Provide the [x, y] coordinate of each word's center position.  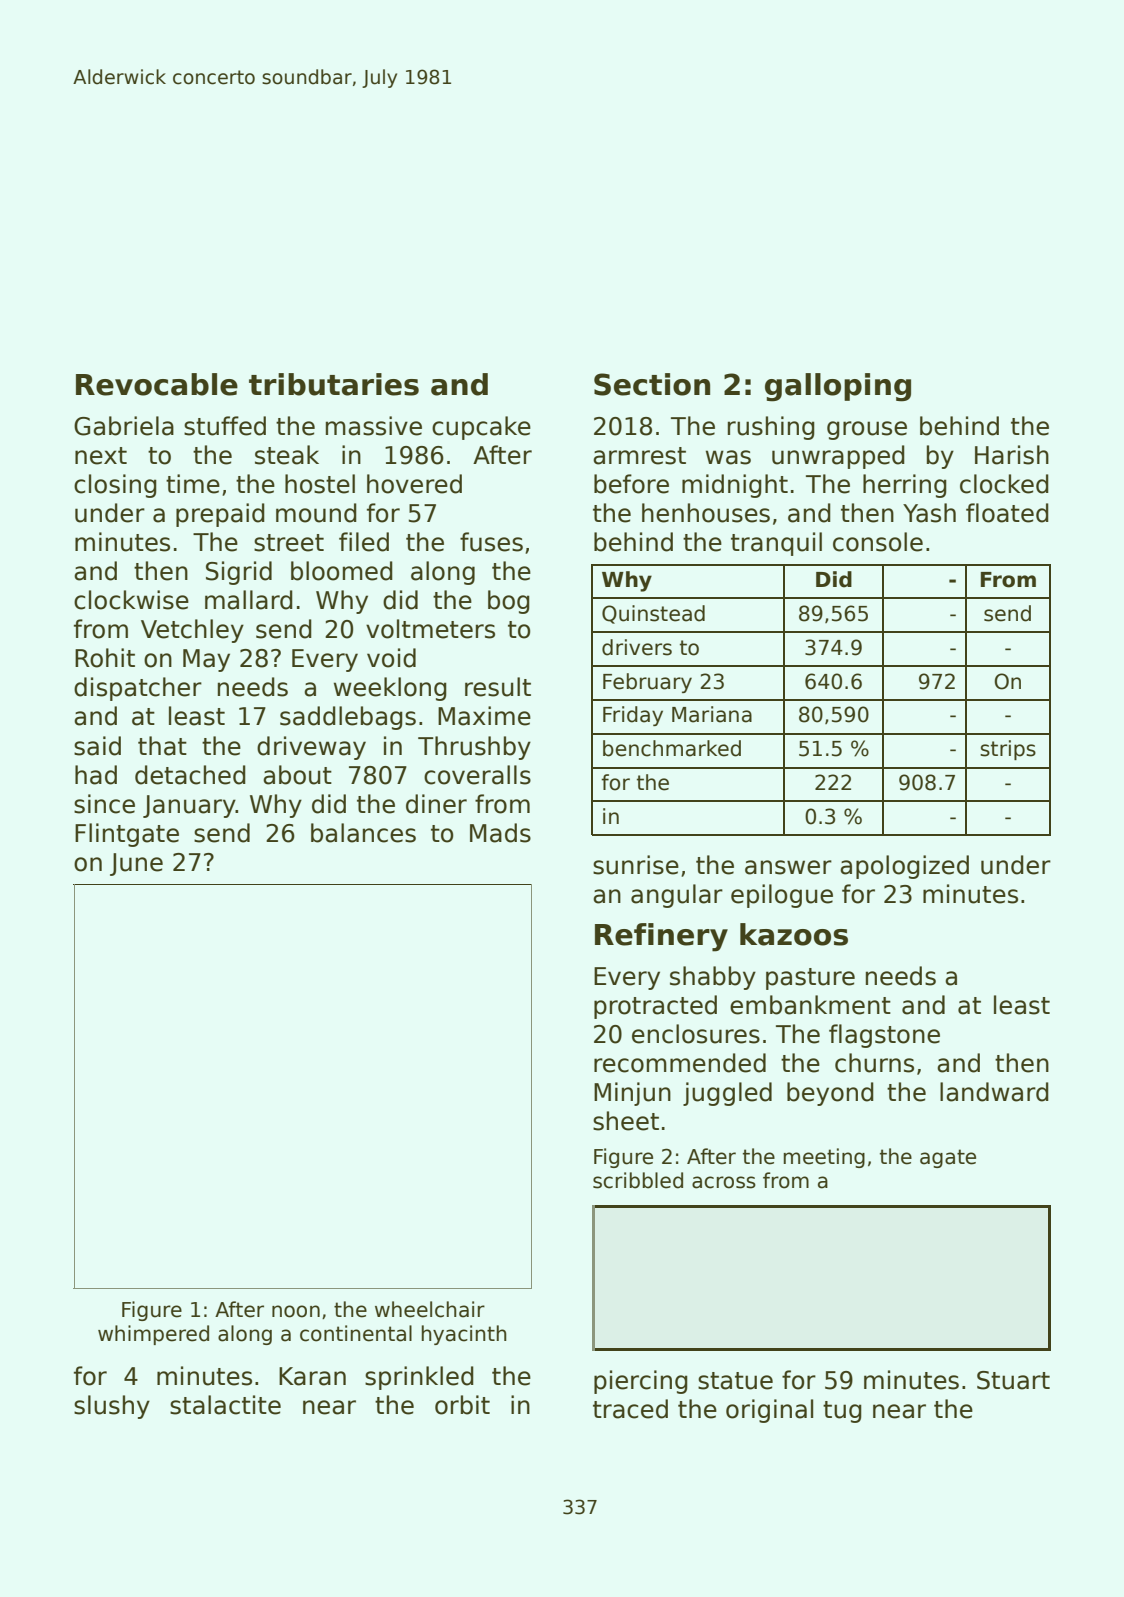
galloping [838, 387]
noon [296, 1311]
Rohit [105, 658]
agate [948, 1158]
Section [652, 384]
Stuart [1013, 1380]
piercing [641, 1382]
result [498, 687]
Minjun [632, 1094]
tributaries [334, 384]
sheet [626, 1121]
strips [1008, 750]
